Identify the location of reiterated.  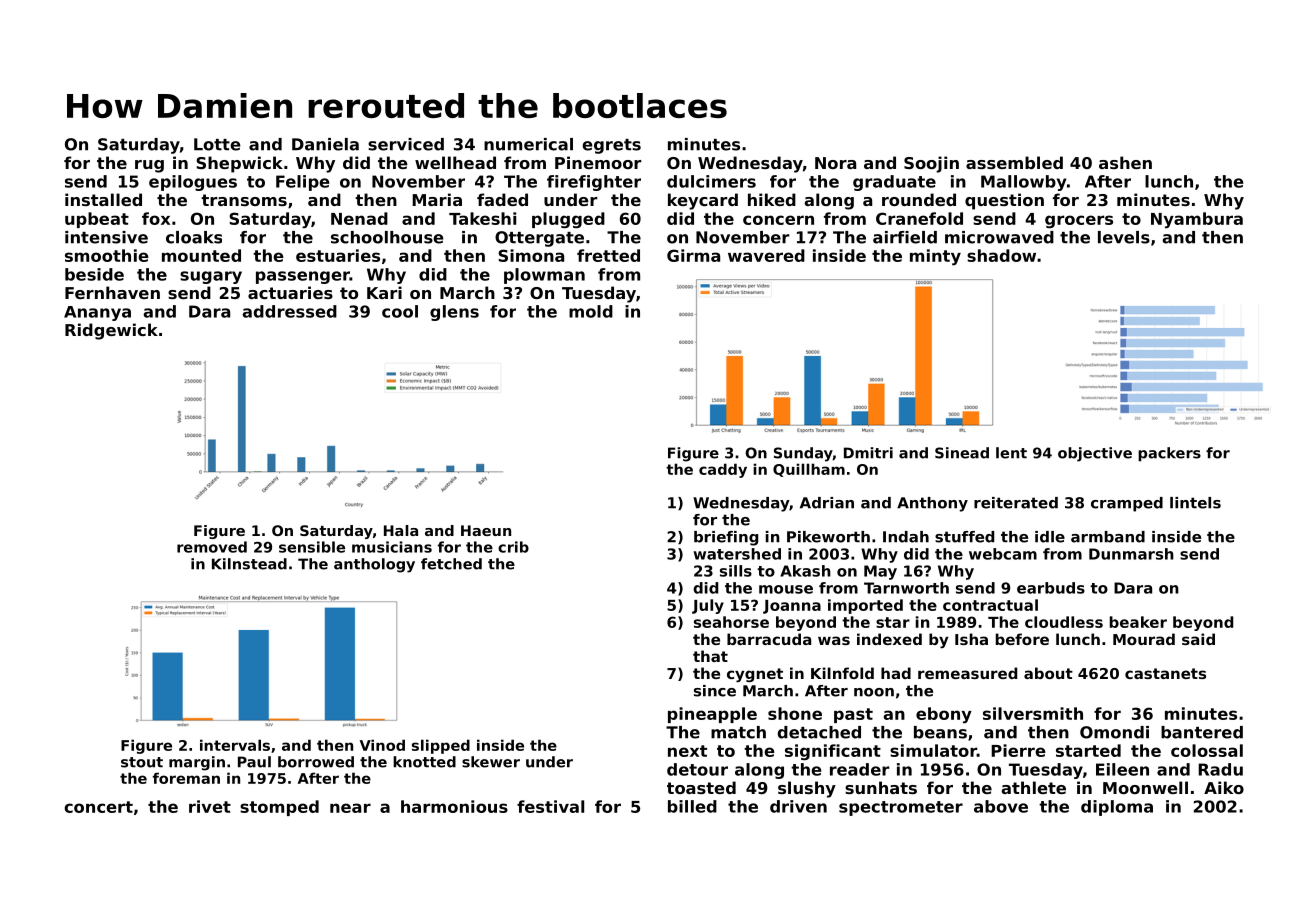
(1016, 503).
